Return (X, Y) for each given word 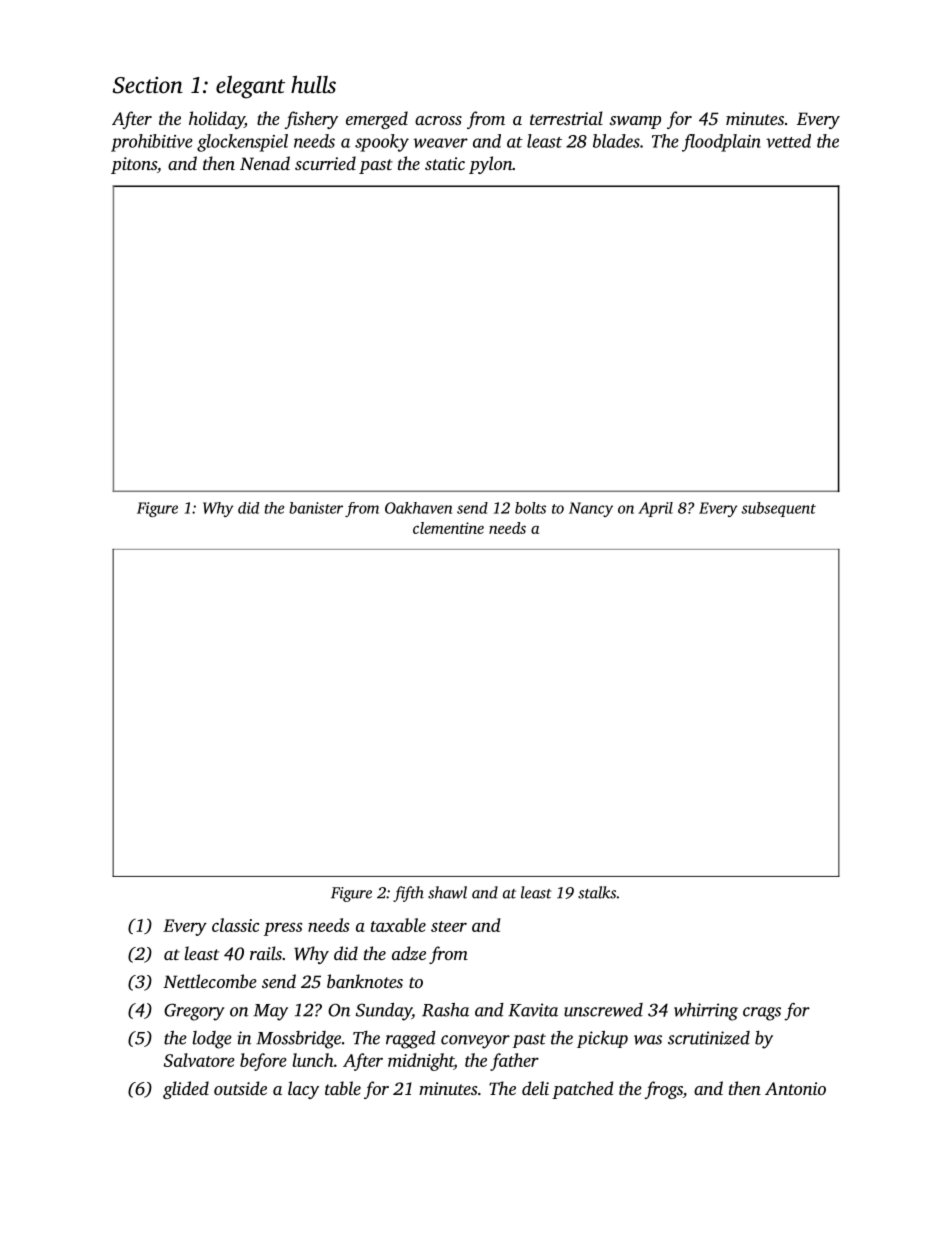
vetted (788, 141)
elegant (250, 87)
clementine (448, 528)
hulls (313, 84)
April (655, 509)
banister (316, 508)
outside (240, 1088)
